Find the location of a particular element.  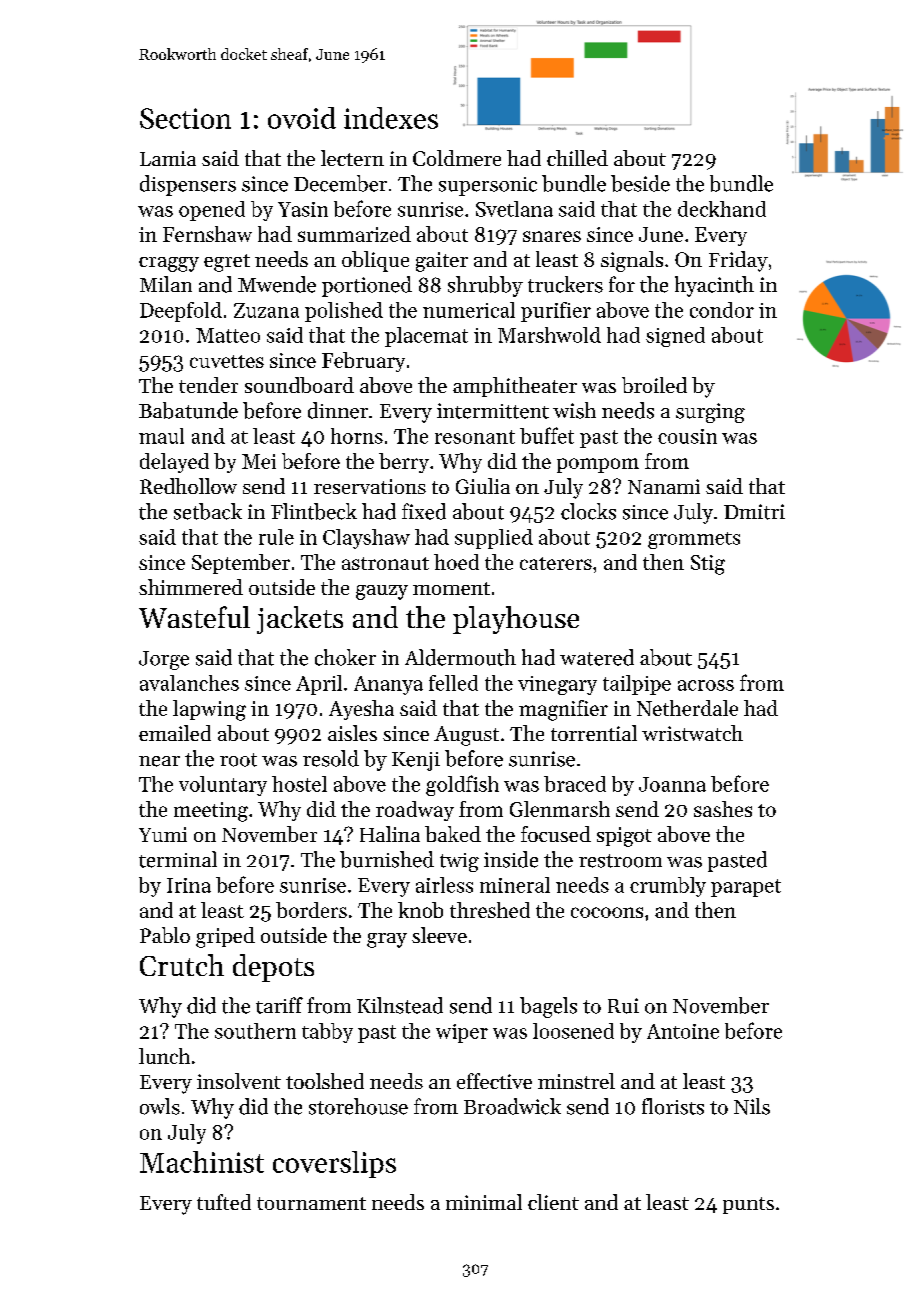

Ananya is located at coordinates (388, 685).
